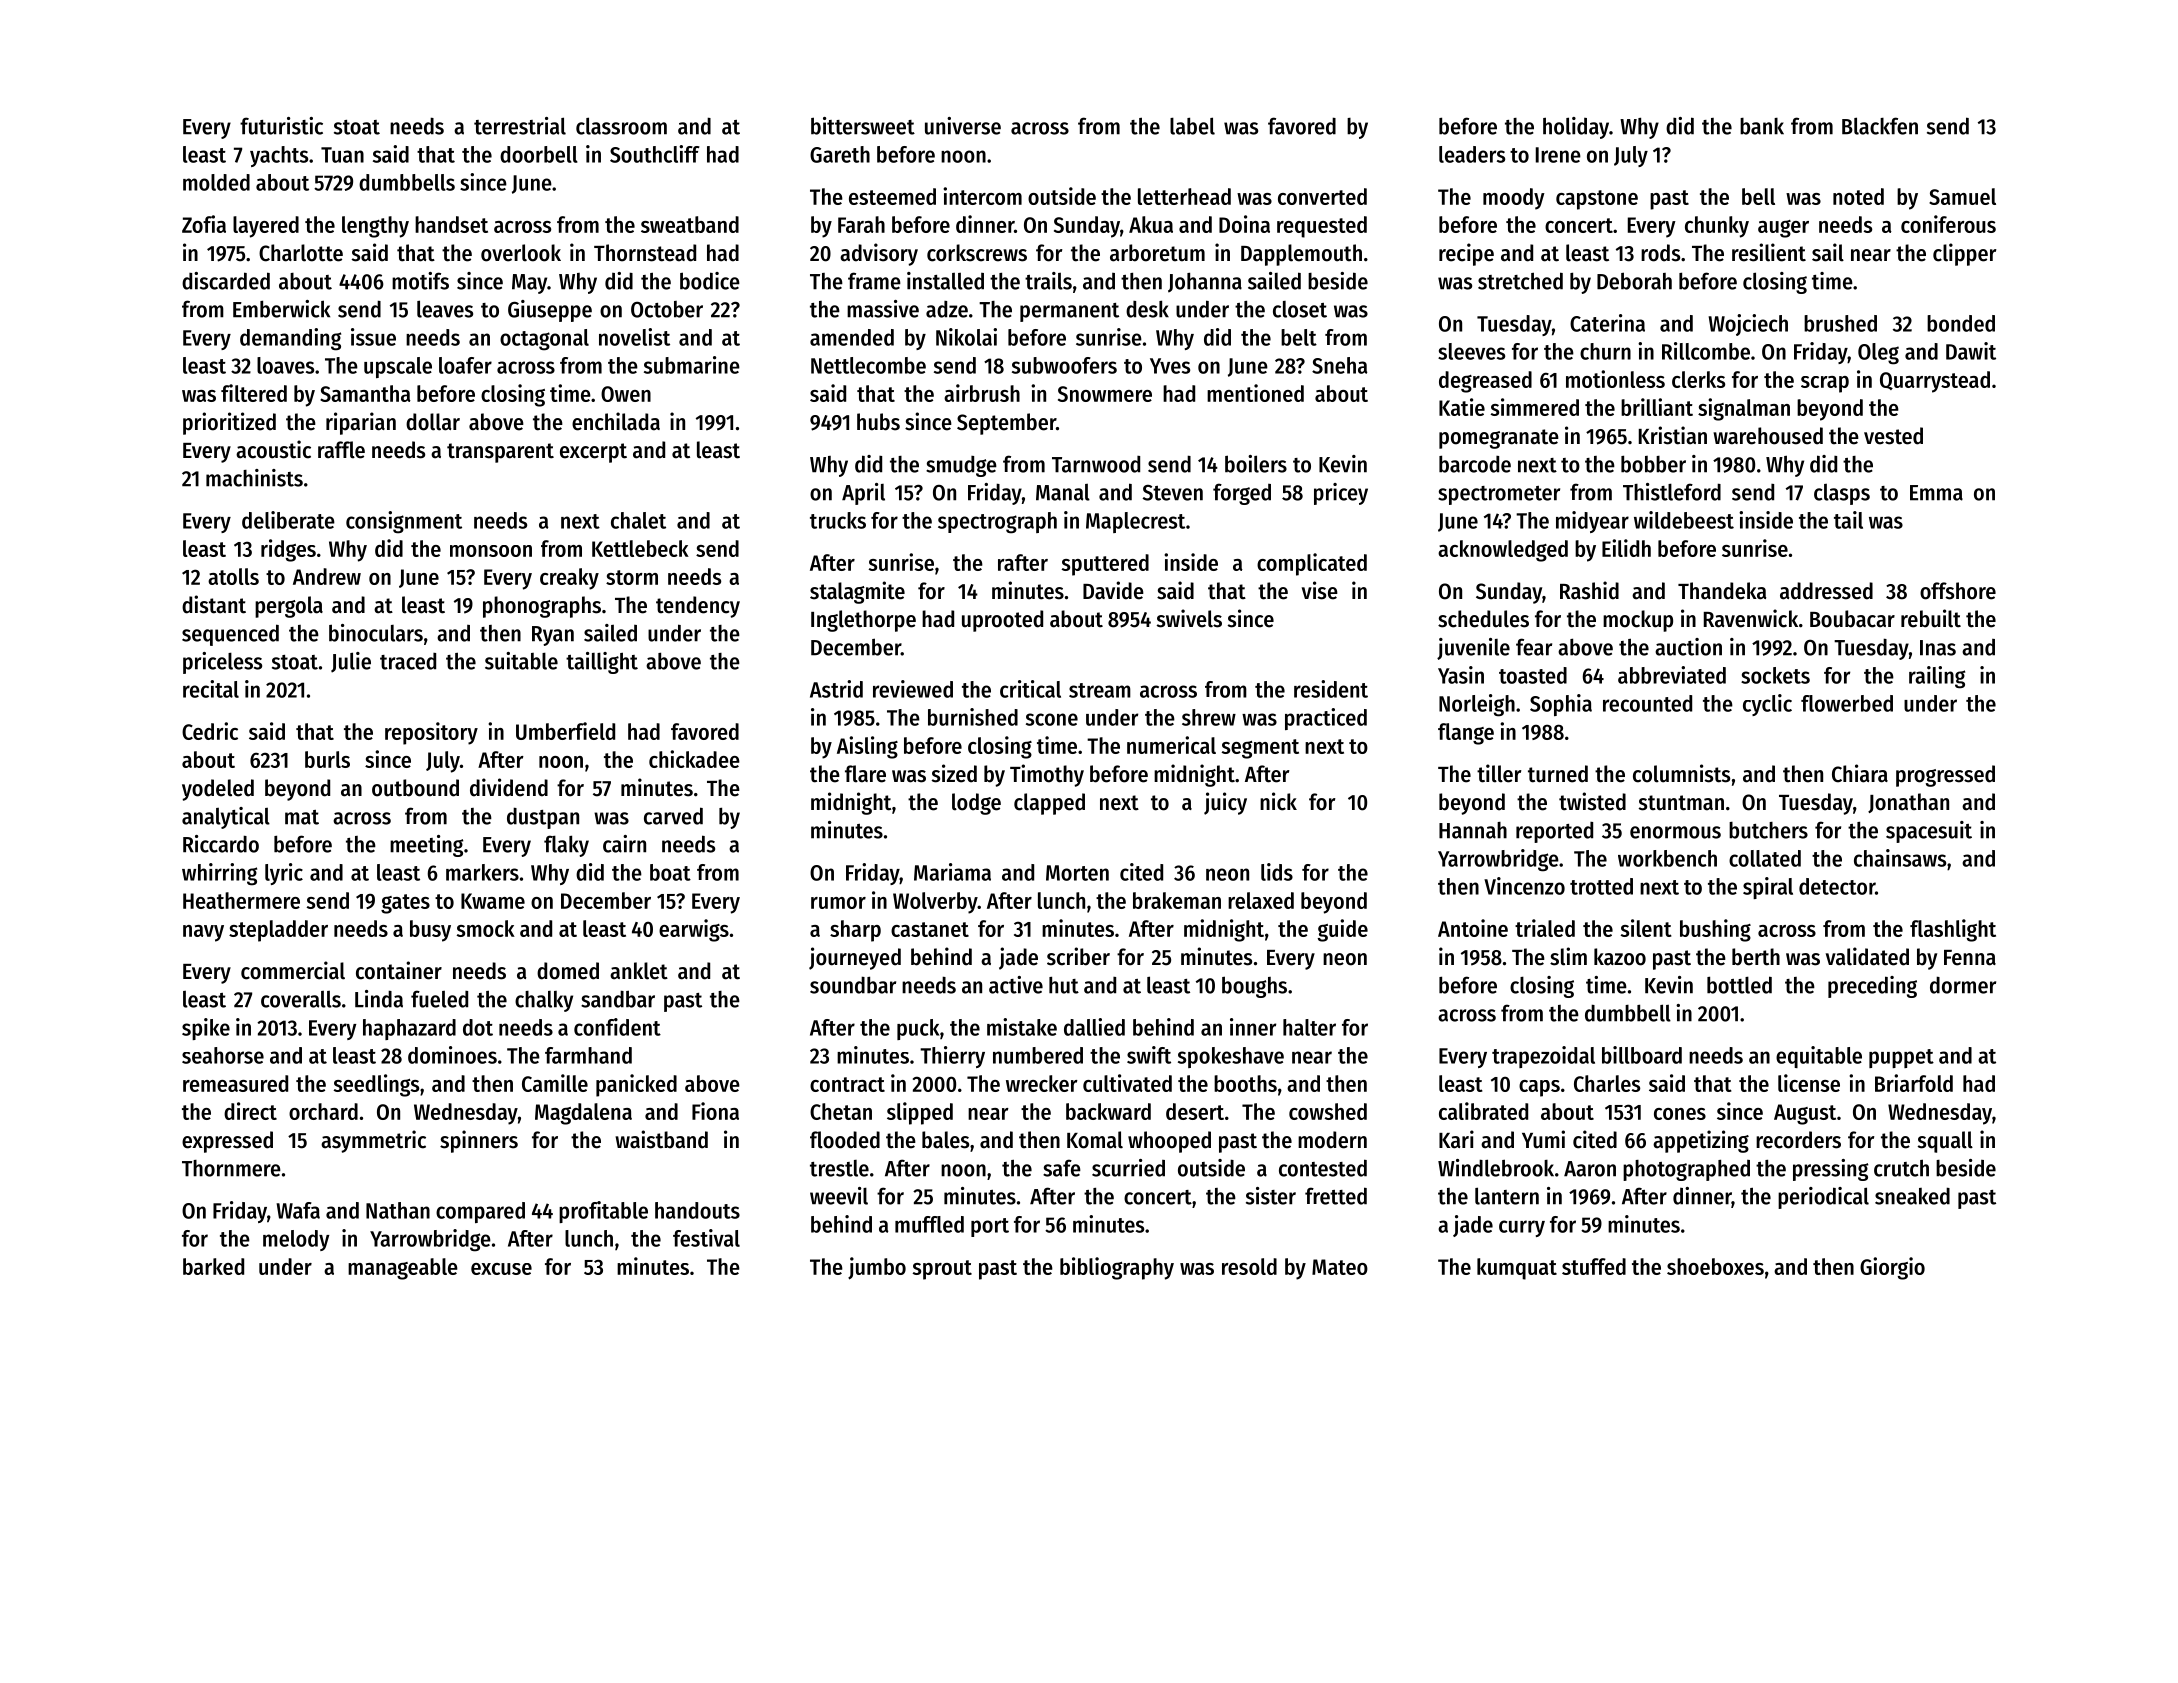  Describe the element at coordinates (1271, 1196) in the image. I see `sister` at that location.
